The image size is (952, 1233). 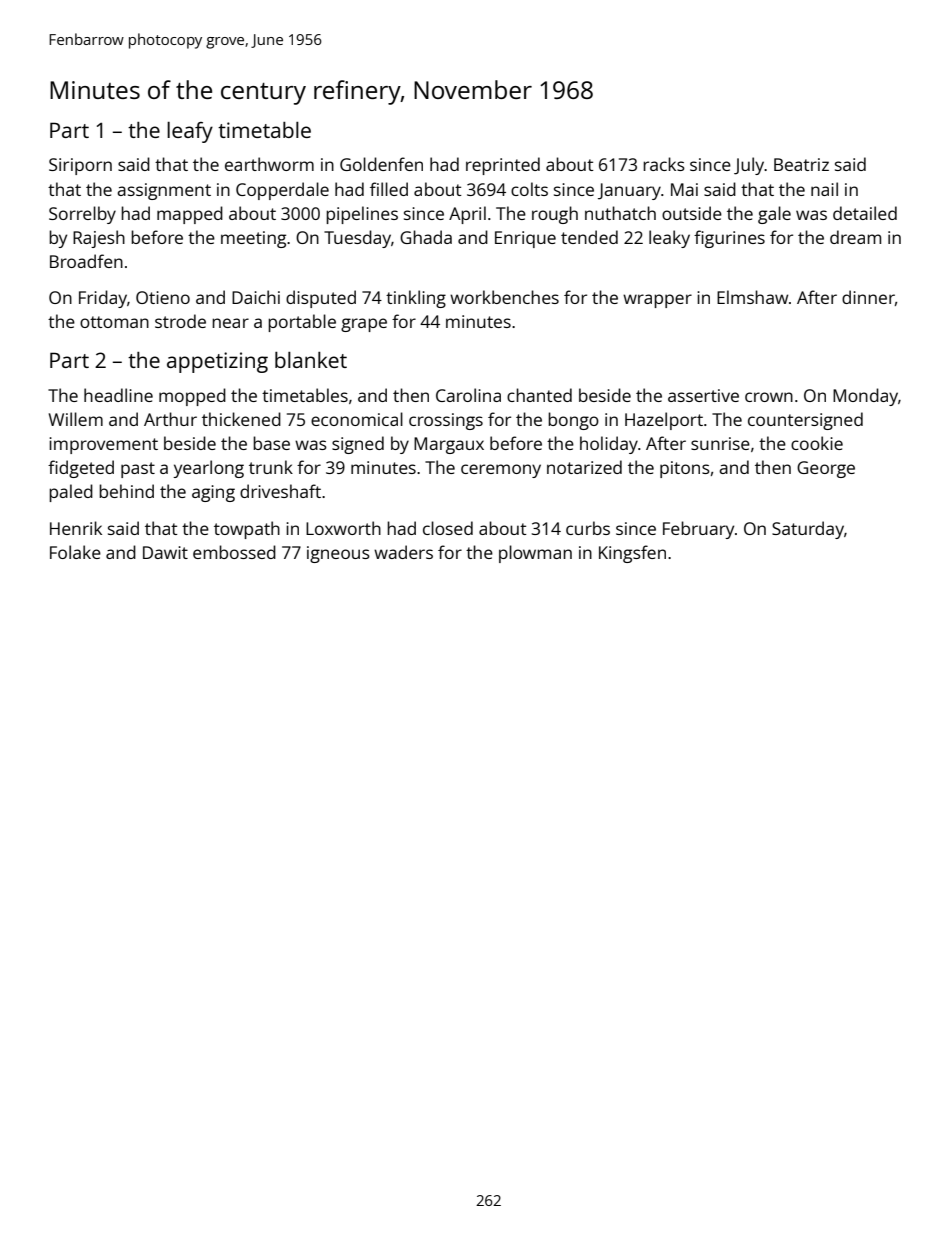 I want to click on figurines, so click(x=729, y=239).
